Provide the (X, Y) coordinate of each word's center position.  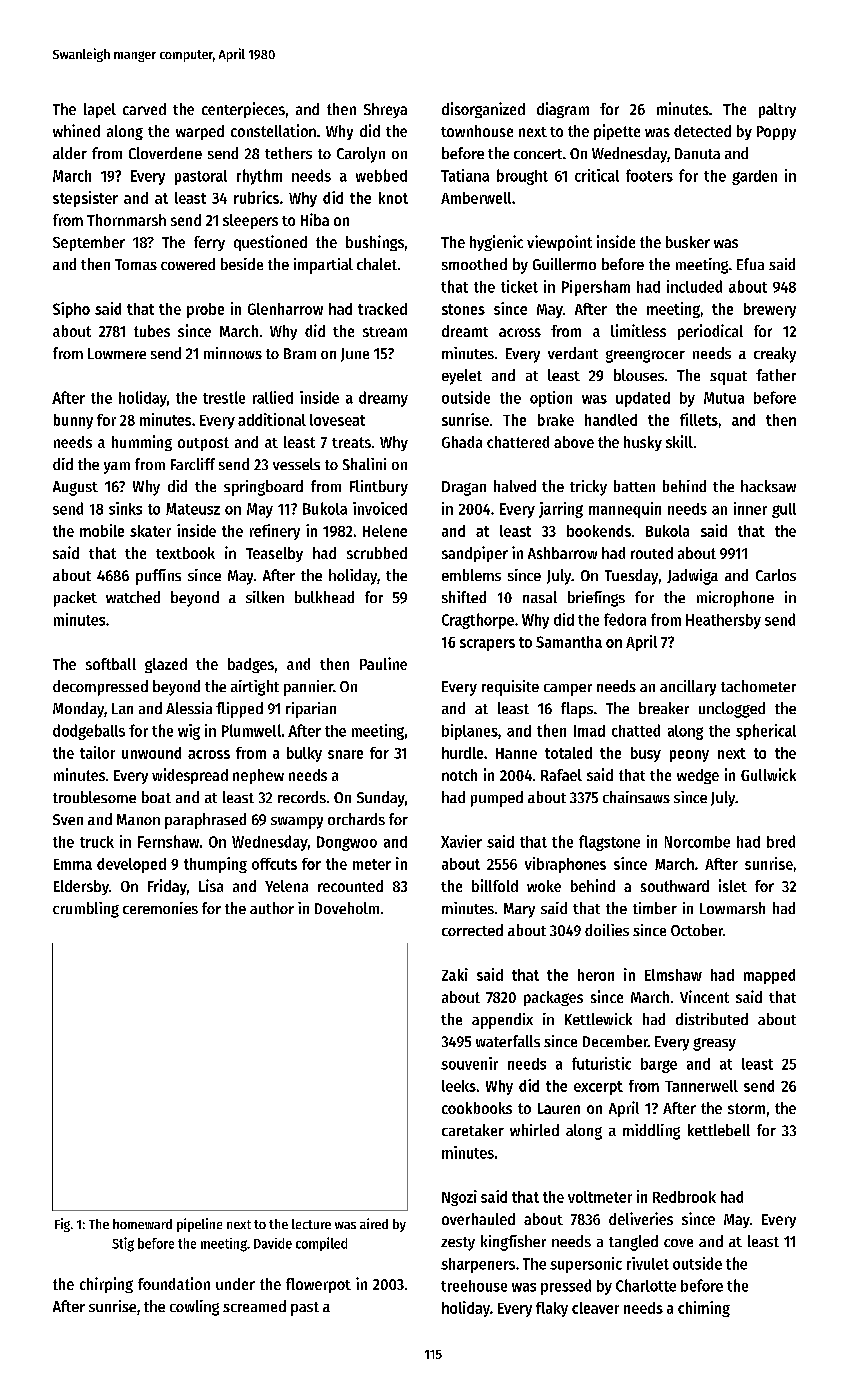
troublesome (94, 797)
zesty (458, 1244)
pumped (497, 799)
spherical (766, 732)
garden (754, 177)
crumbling (86, 910)
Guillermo (564, 264)
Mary (519, 910)
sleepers (250, 221)
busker (688, 242)
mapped (769, 976)
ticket (519, 286)
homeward (142, 1224)
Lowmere (117, 353)
